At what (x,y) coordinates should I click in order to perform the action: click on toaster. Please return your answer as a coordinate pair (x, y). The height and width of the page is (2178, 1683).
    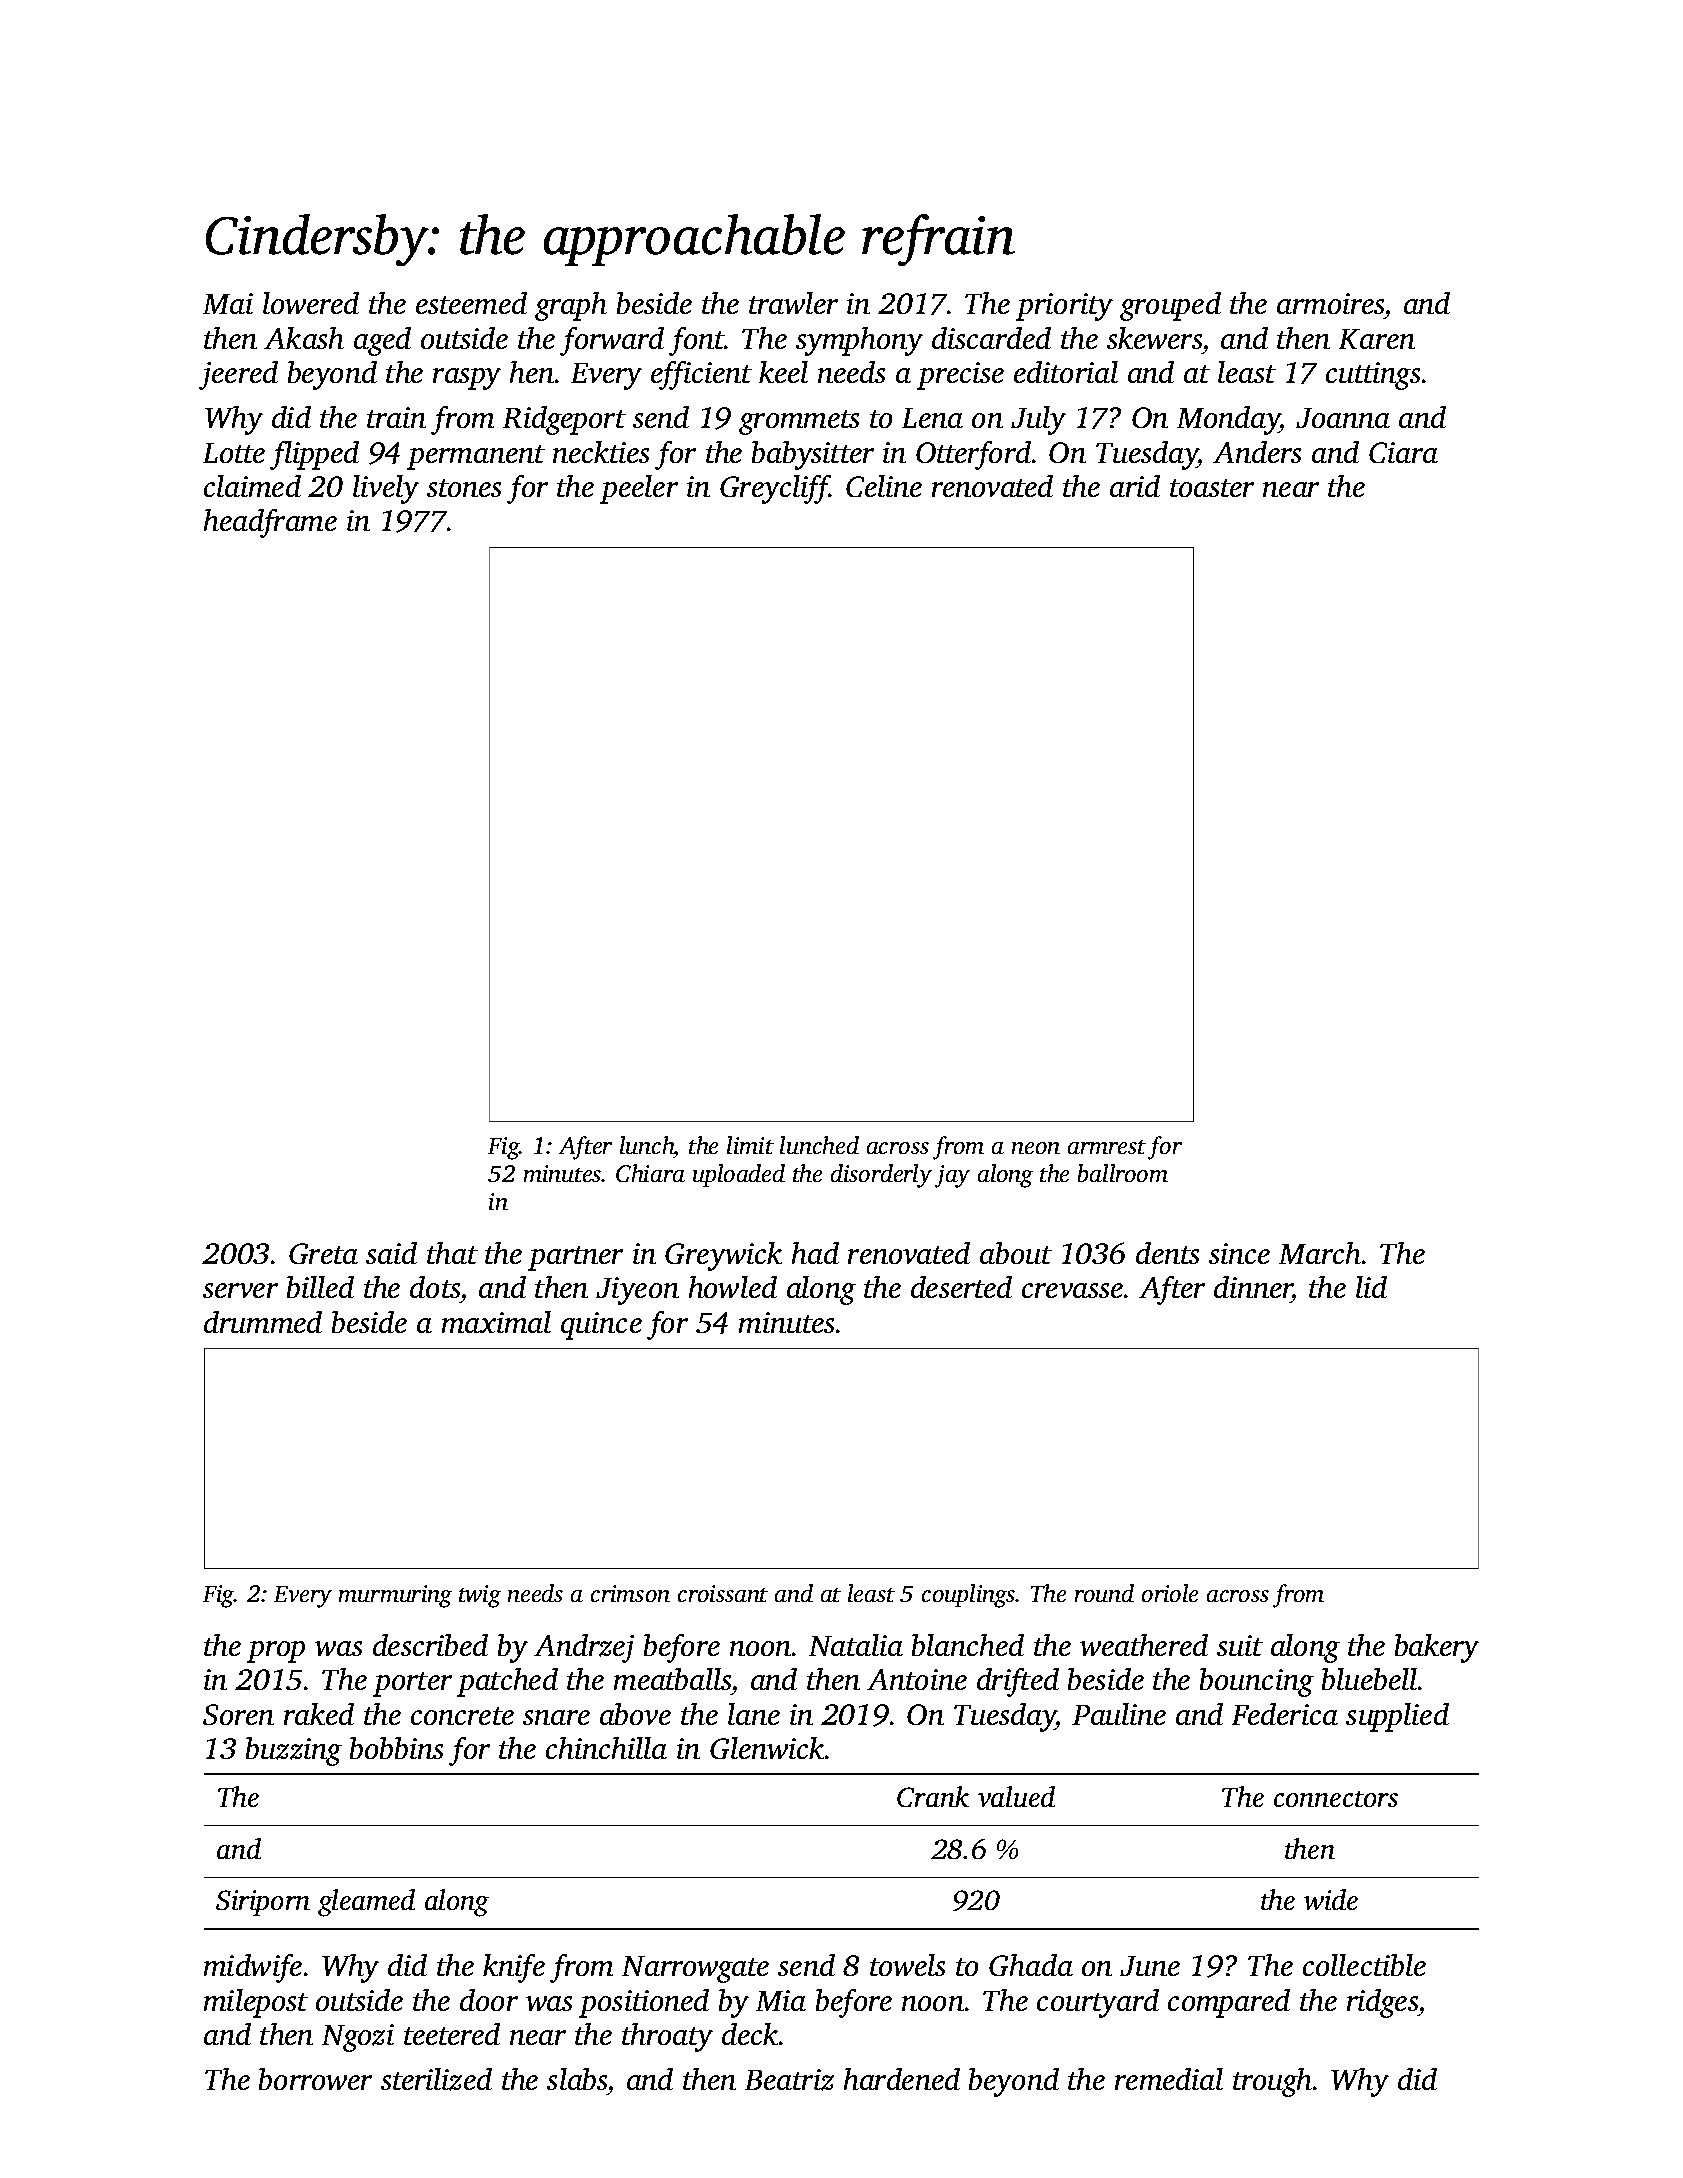
    Looking at the image, I should click on (1212, 488).
